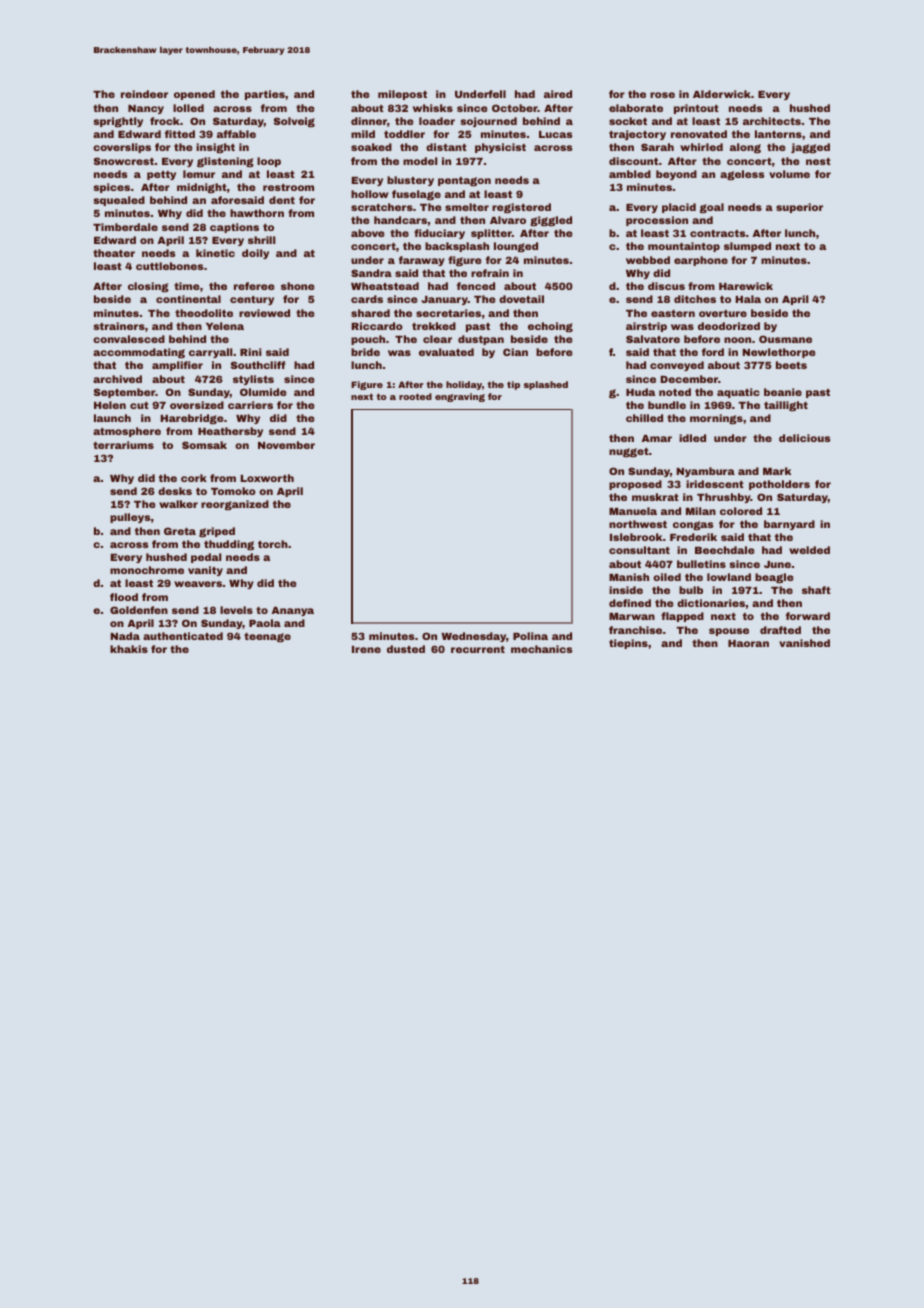  What do you see at coordinates (712, 208) in the screenshot?
I see `goal` at bounding box center [712, 208].
